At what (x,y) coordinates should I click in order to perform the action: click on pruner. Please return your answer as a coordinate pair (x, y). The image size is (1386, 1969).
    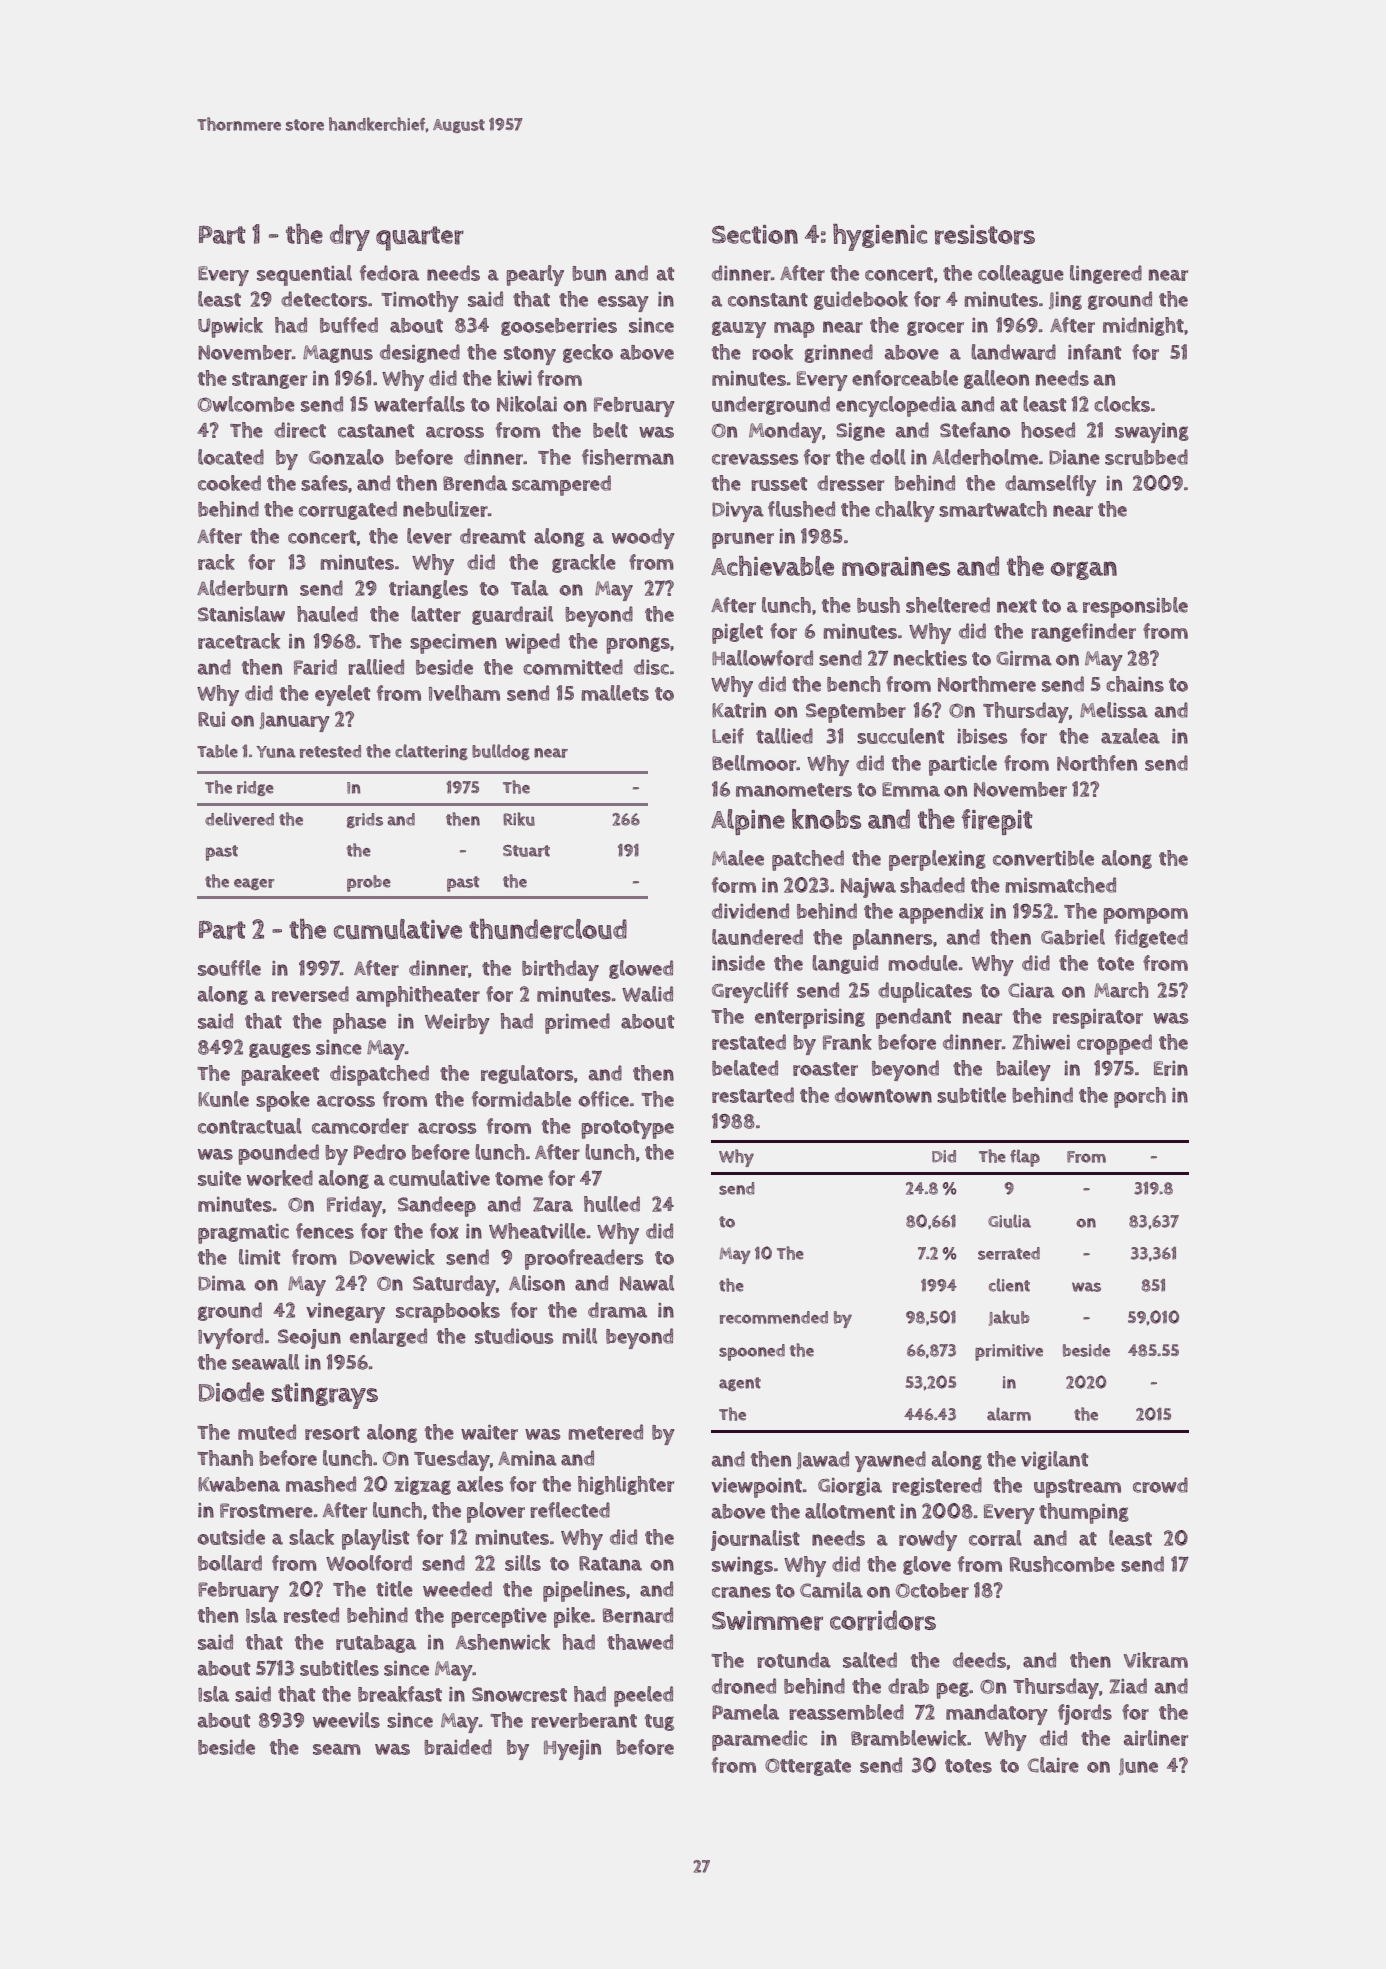
    Looking at the image, I should click on (743, 540).
